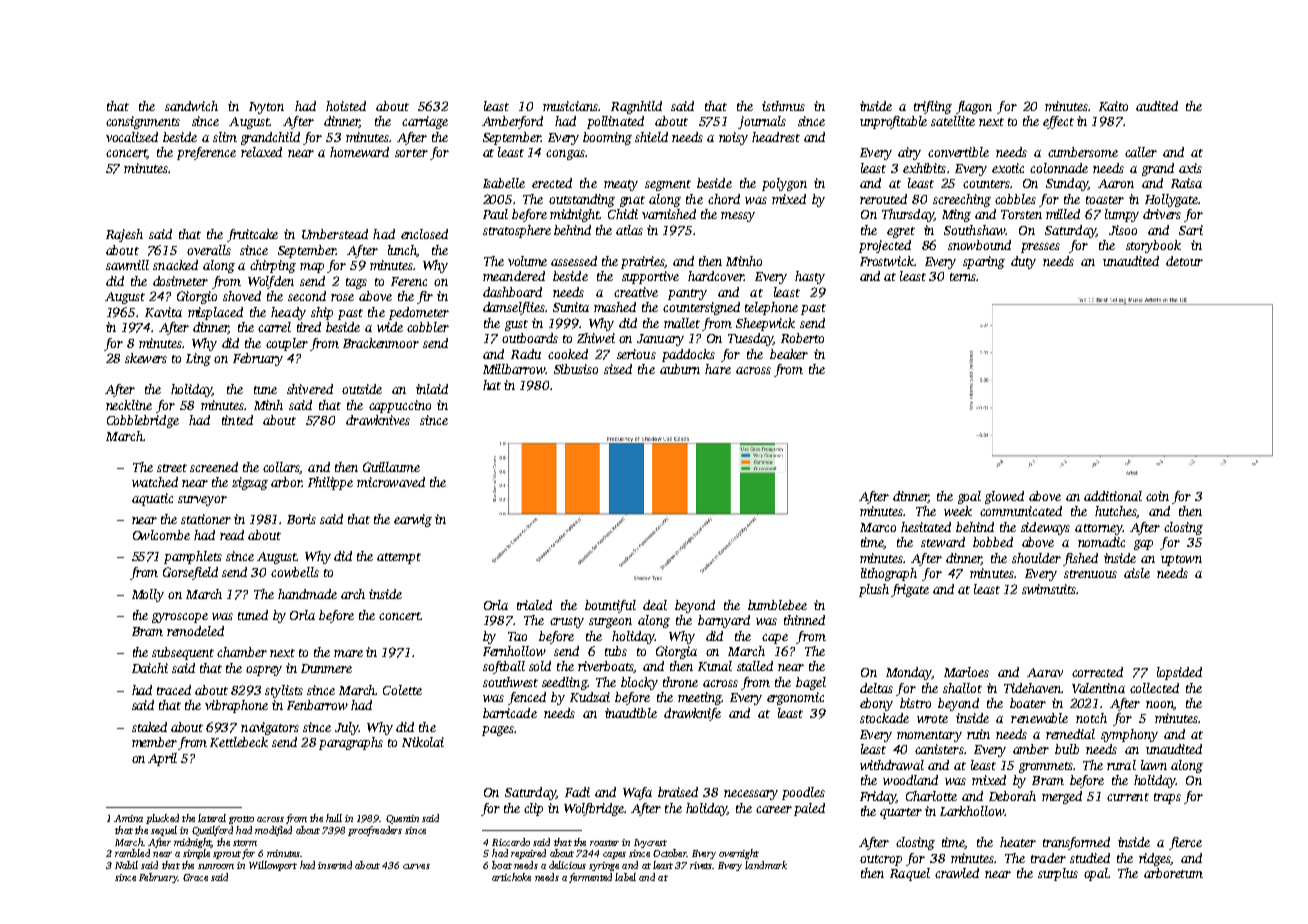 The width and height of the image is (1308, 924). What do you see at coordinates (576, 369) in the image?
I see `Sibusiso` at bounding box center [576, 369].
